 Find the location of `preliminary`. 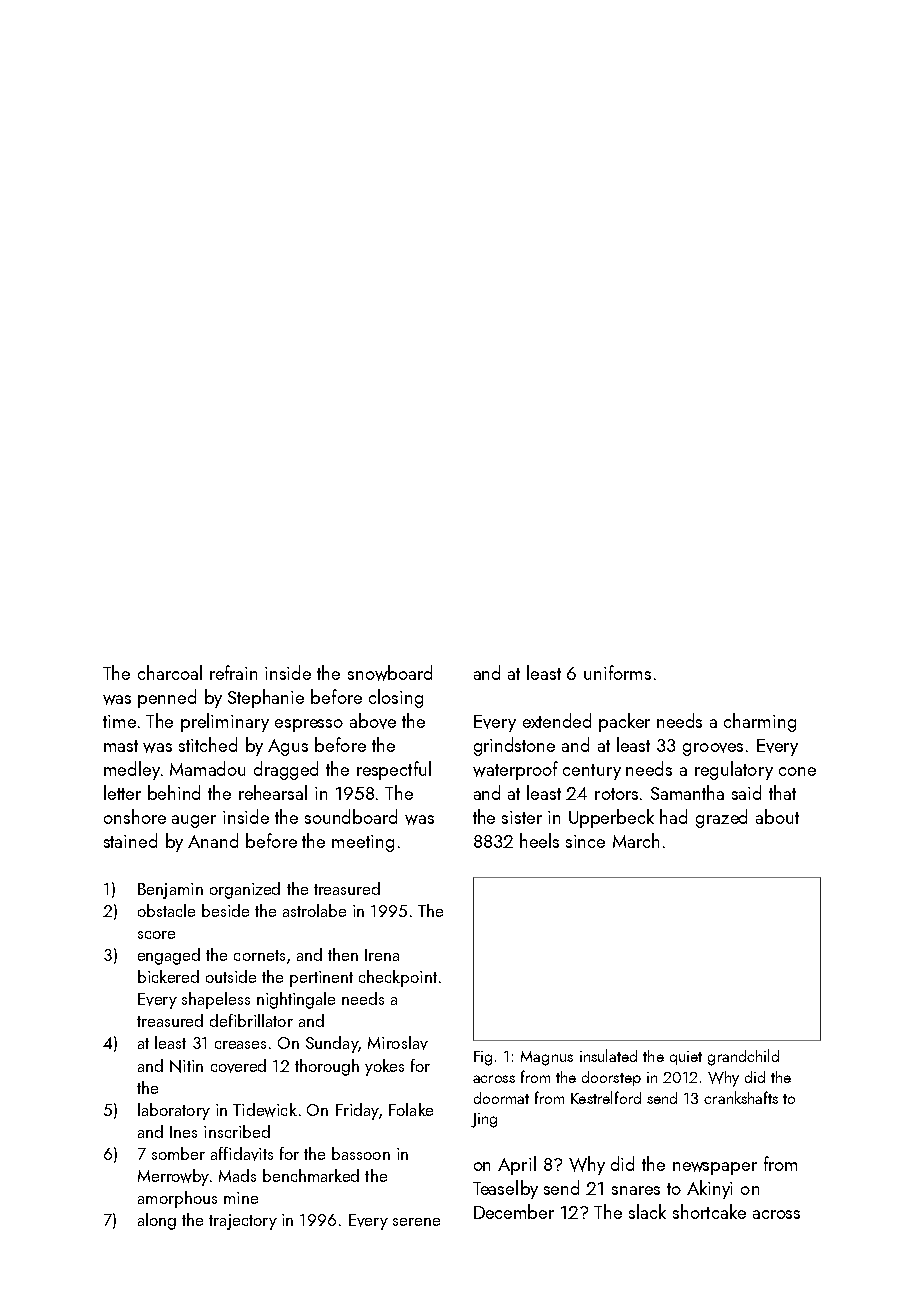

preliminary is located at coordinates (225, 722).
